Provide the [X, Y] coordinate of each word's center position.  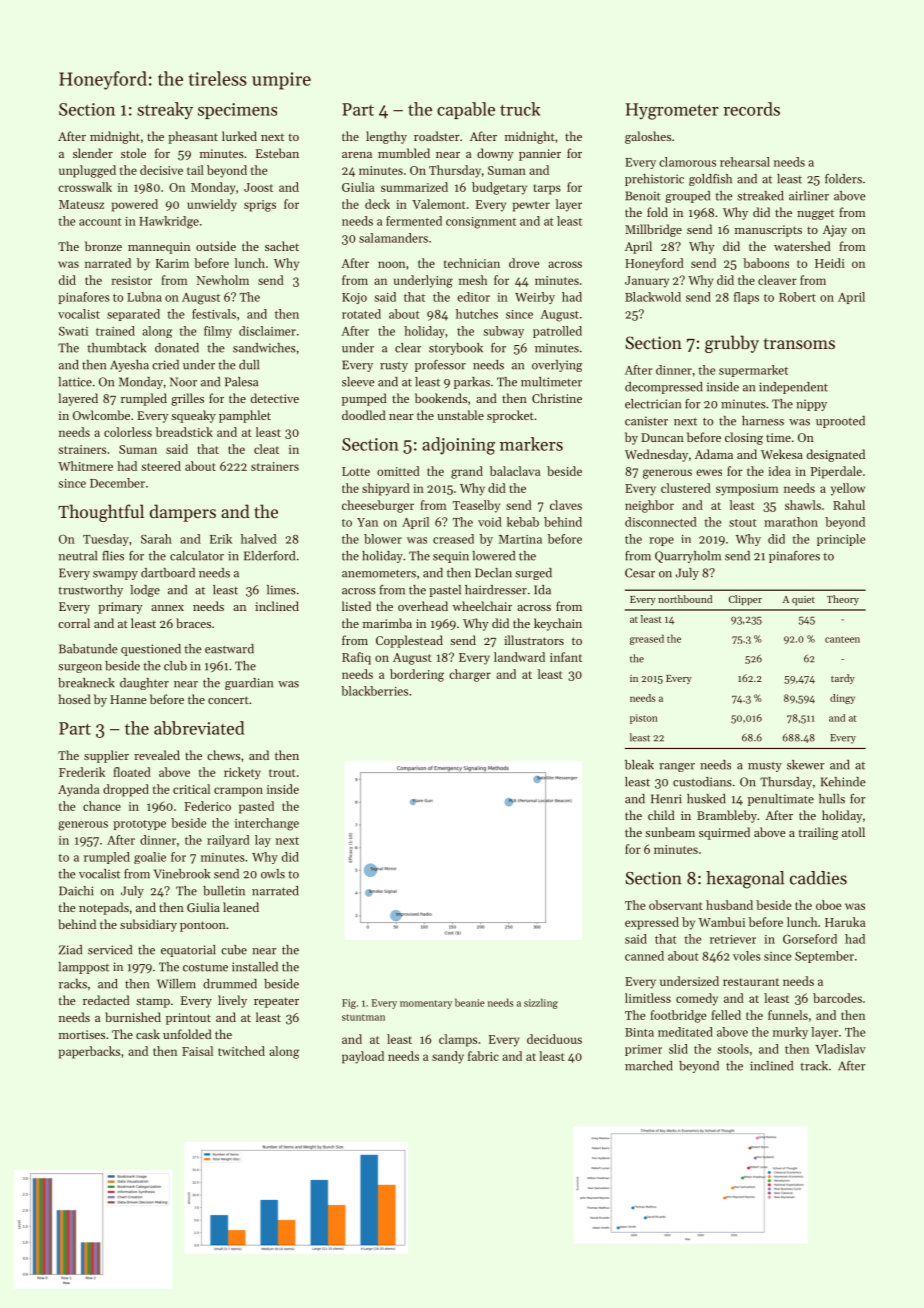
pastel [445, 591]
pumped [364, 399]
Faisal [197, 1051]
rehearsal [745, 162]
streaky [165, 111]
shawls [803, 505]
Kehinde [843, 782]
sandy [448, 1057]
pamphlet [245, 416]
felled [726, 1015]
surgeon [80, 668]
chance [102, 806]
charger [470, 675]
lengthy [386, 137]
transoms [799, 343]
